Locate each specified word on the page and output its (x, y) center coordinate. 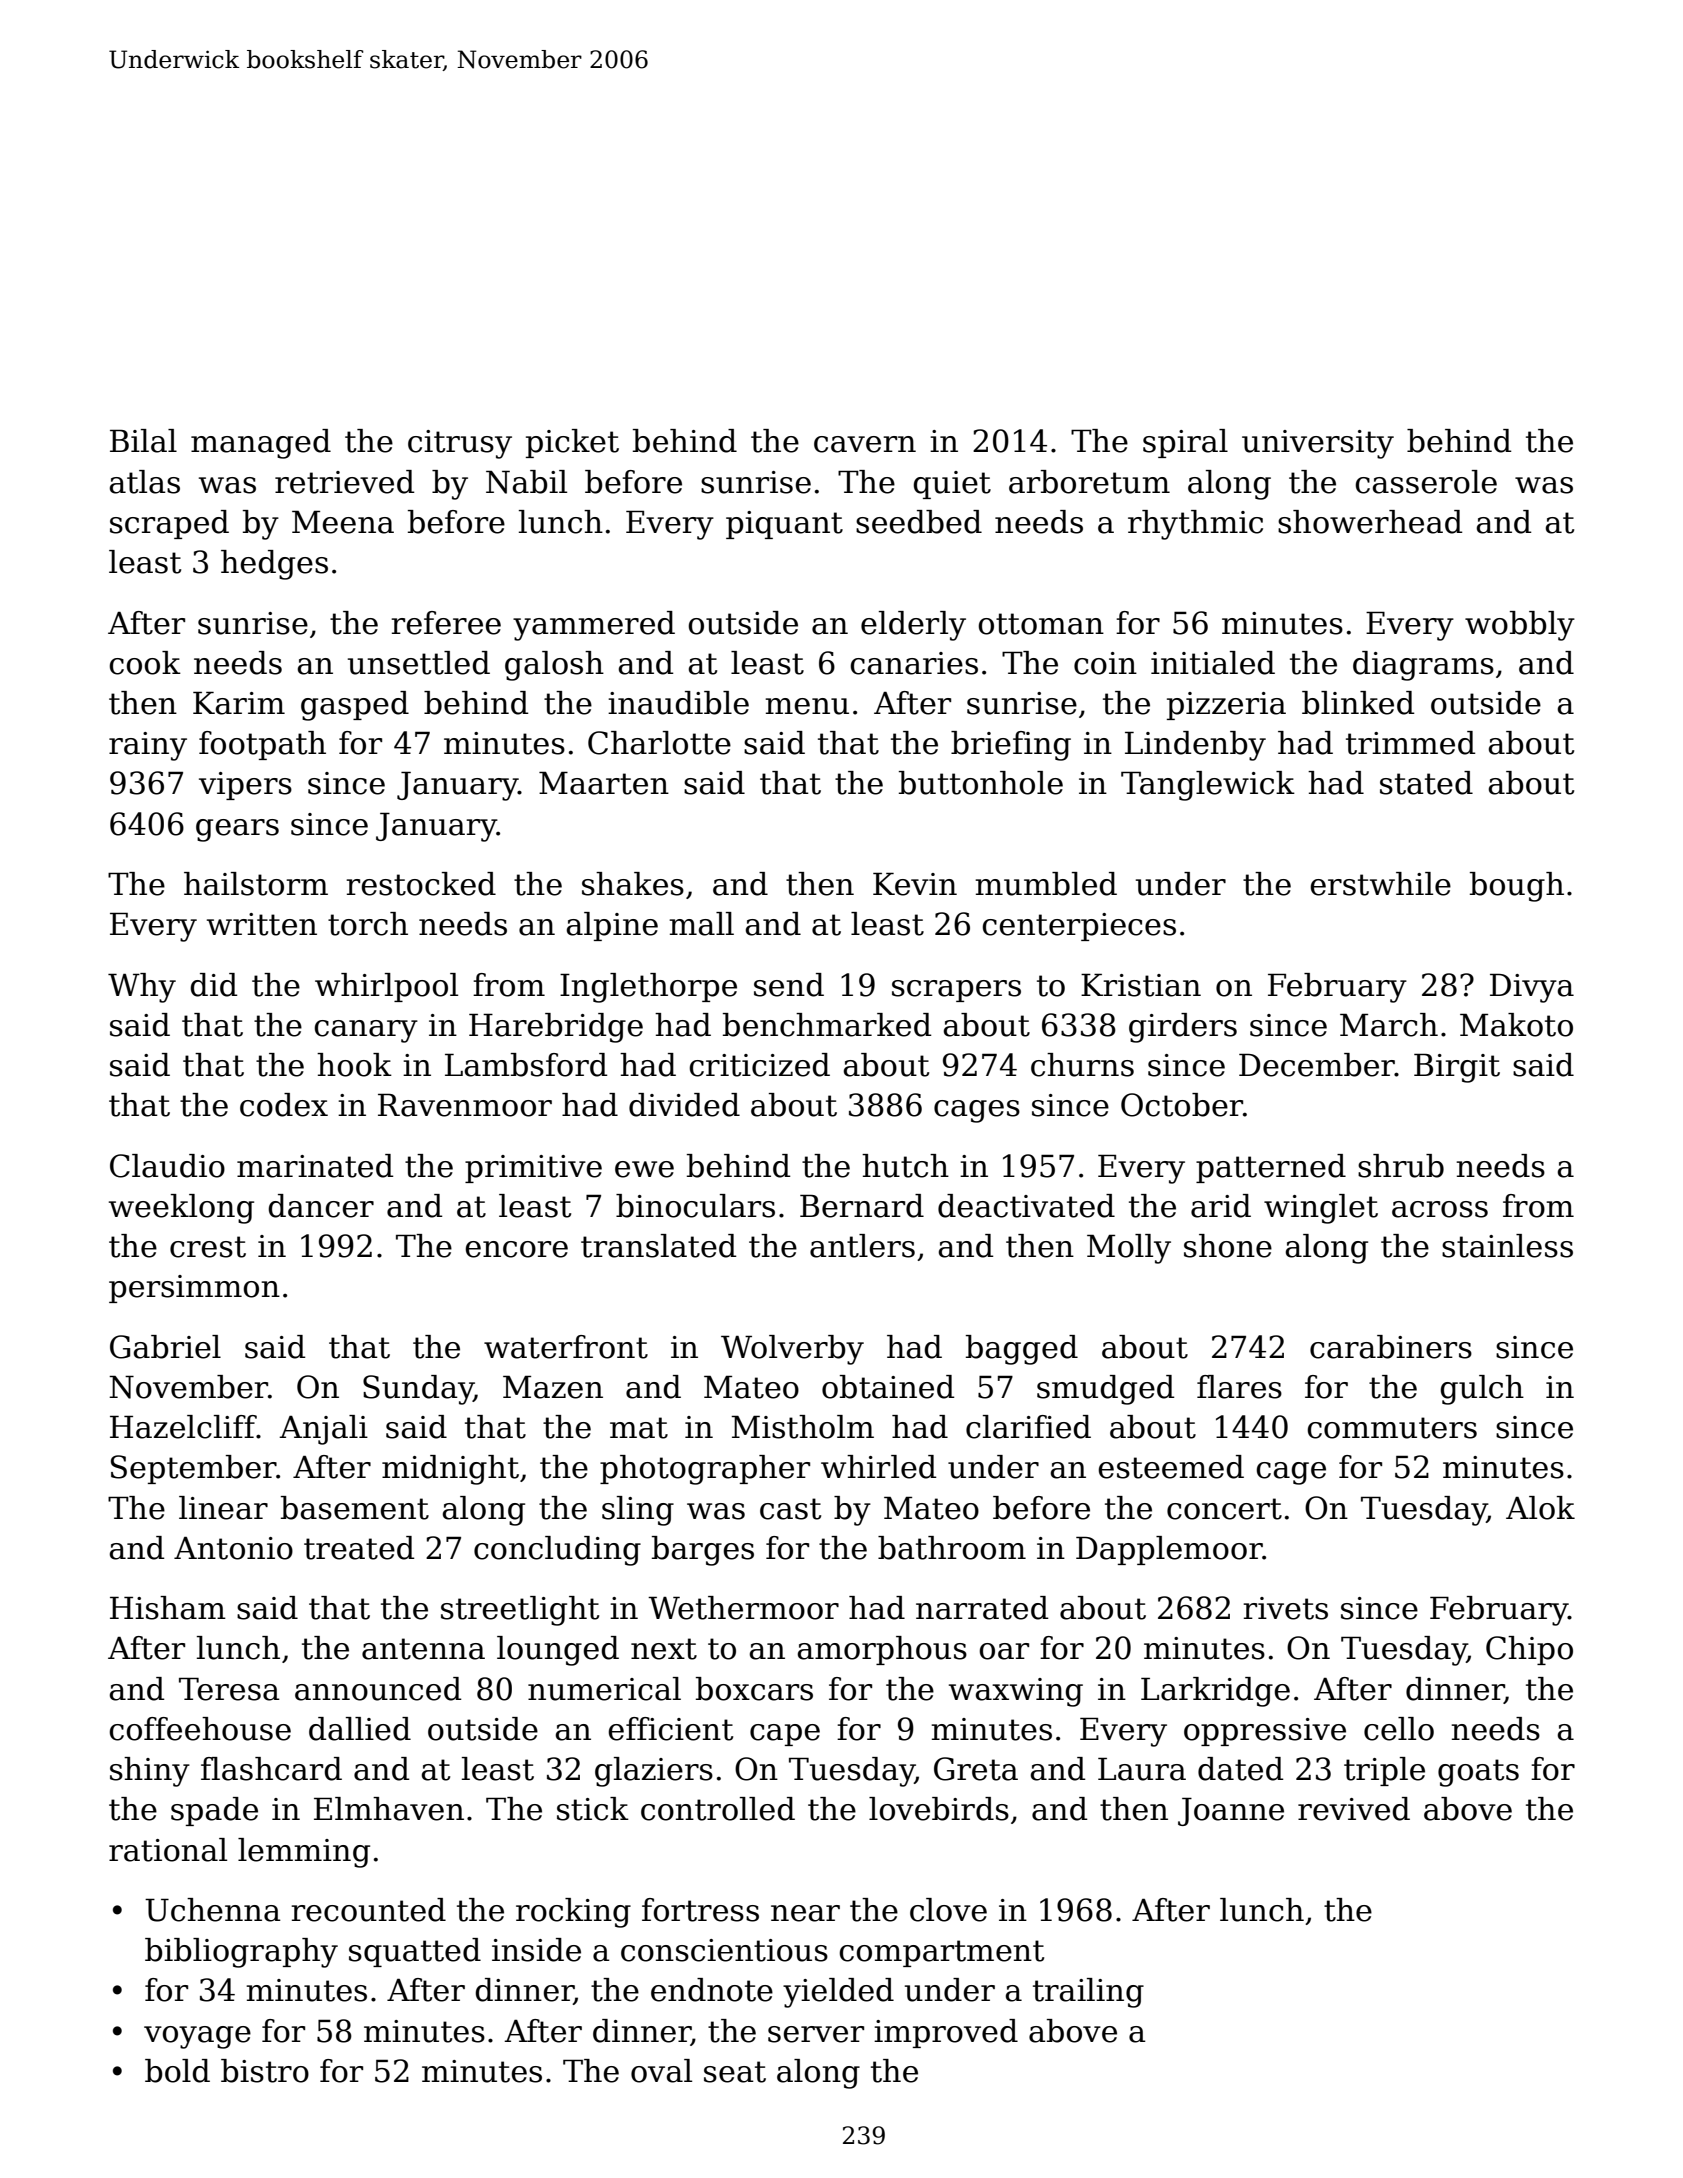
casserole (1426, 482)
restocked (421, 884)
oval (661, 2071)
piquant (784, 525)
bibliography (241, 1953)
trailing (1088, 1993)
